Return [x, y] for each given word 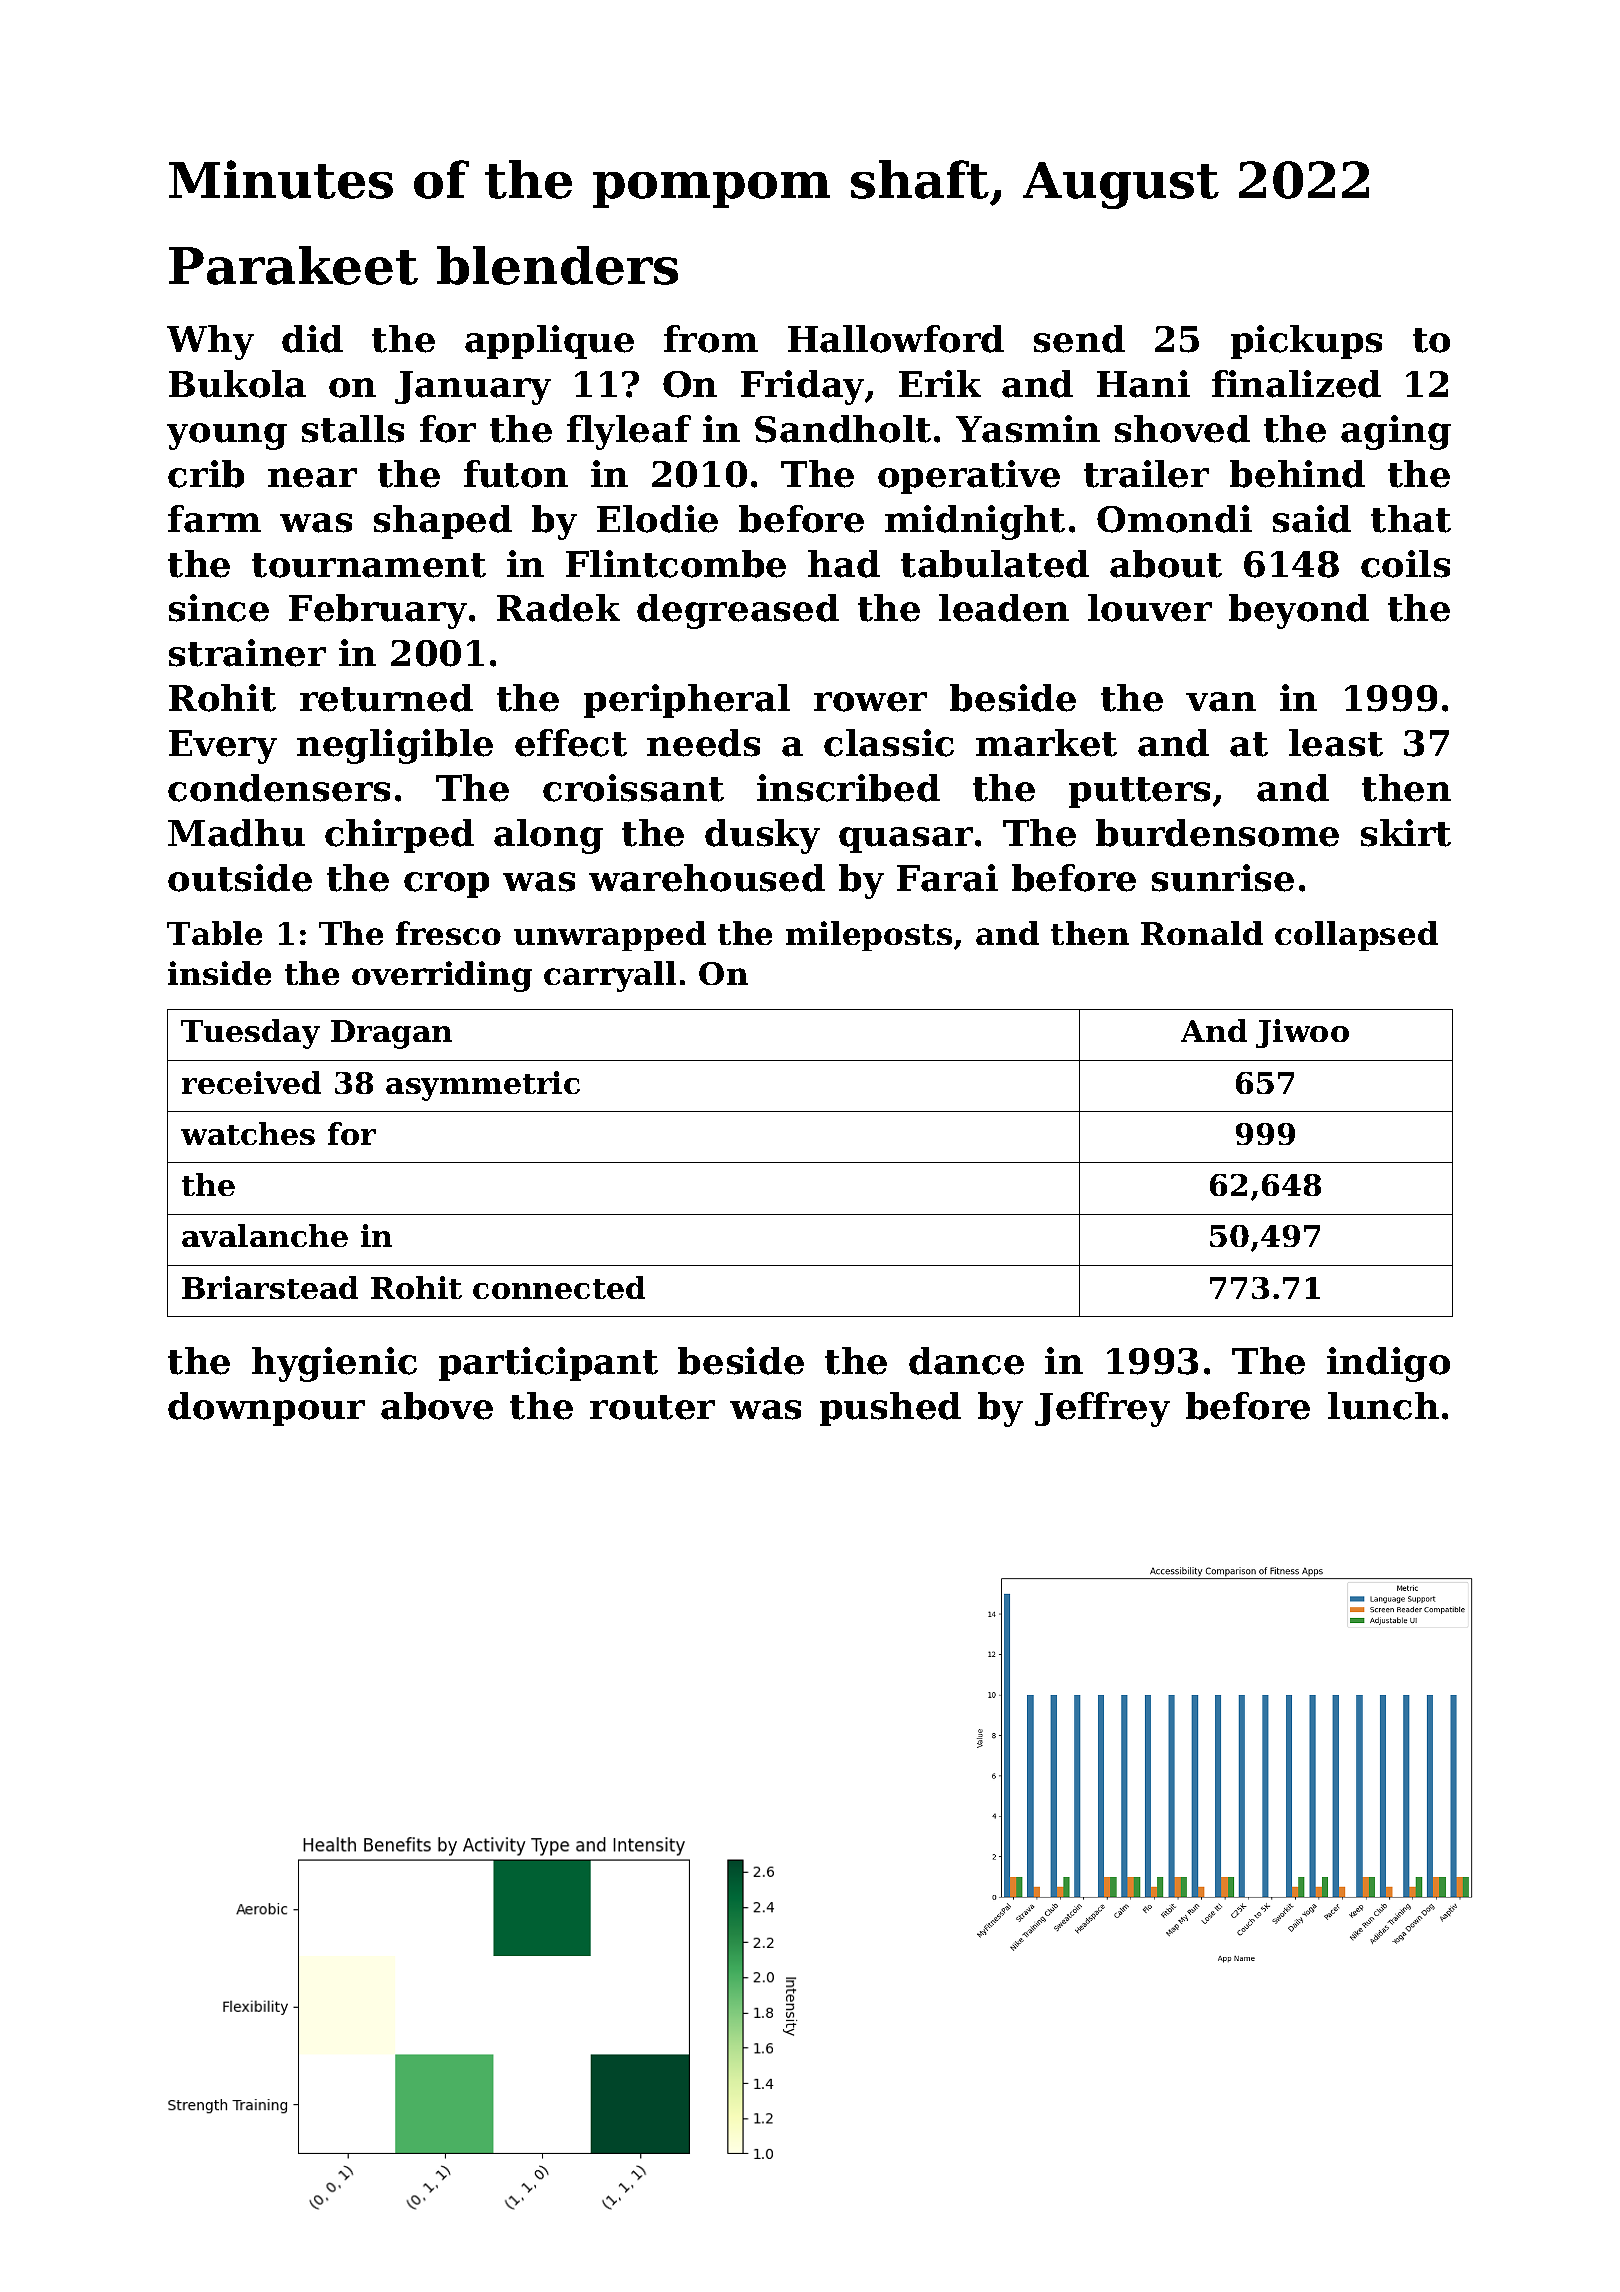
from [711, 339]
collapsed [1356, 936]
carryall [610, 976]
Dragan [391, 1034]
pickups [1306, 342]
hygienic [334, 1364]
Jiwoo [1302, 1033]
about [1166, 564]
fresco [448, 933]
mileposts [869, 936]
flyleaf [629, 432]
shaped [443, 522]
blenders [557, 265]
